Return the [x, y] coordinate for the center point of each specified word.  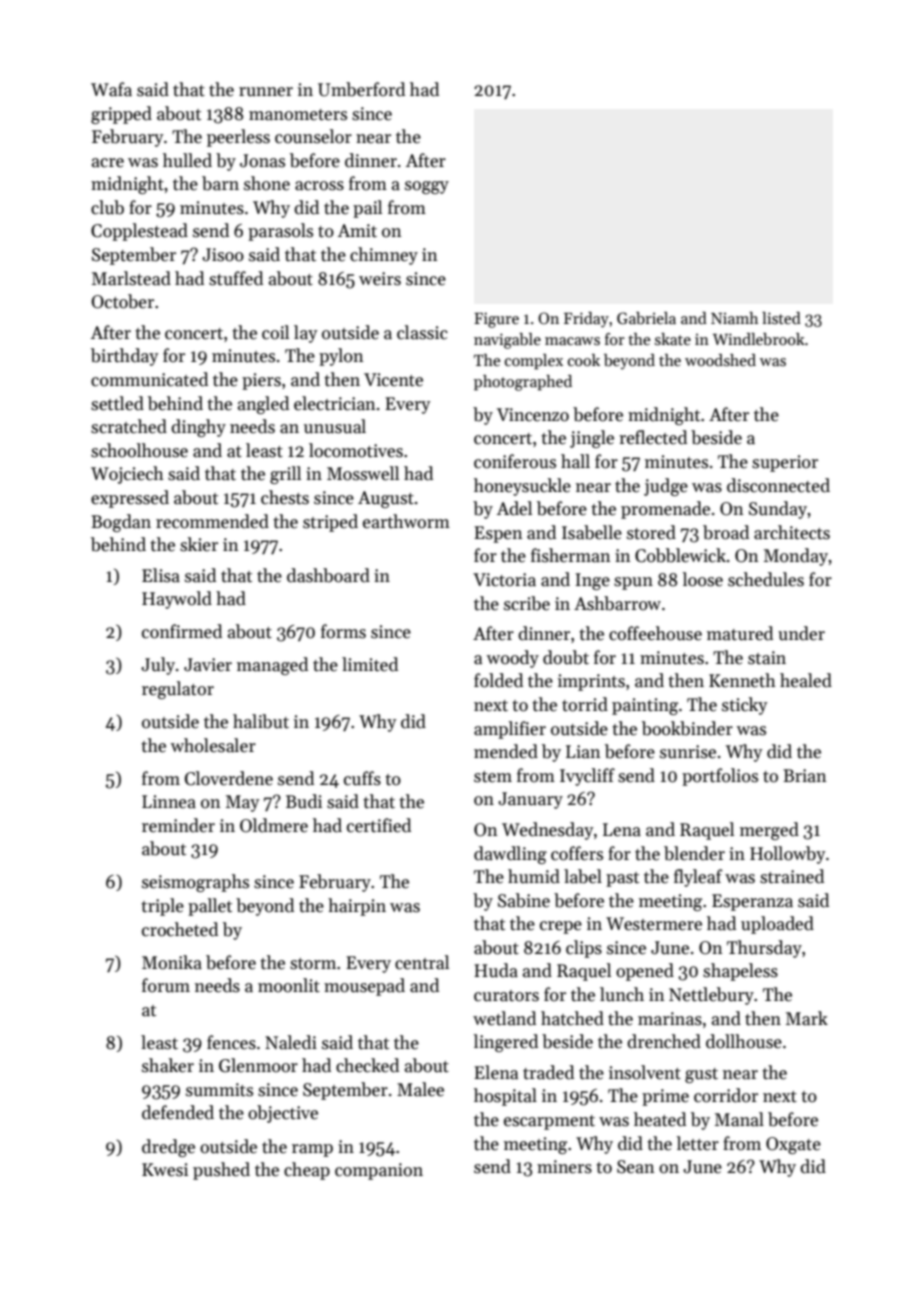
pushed [221, 1171]
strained [792, 876]
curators [506, 996]
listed [781, 318]
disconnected [778, 485]
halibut [261, 721]
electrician [334, 403]
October [122, 301]
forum [166, 985]
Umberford [361, 89]
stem [493, 777]
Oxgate [793, 1145]
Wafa [111, 89]
